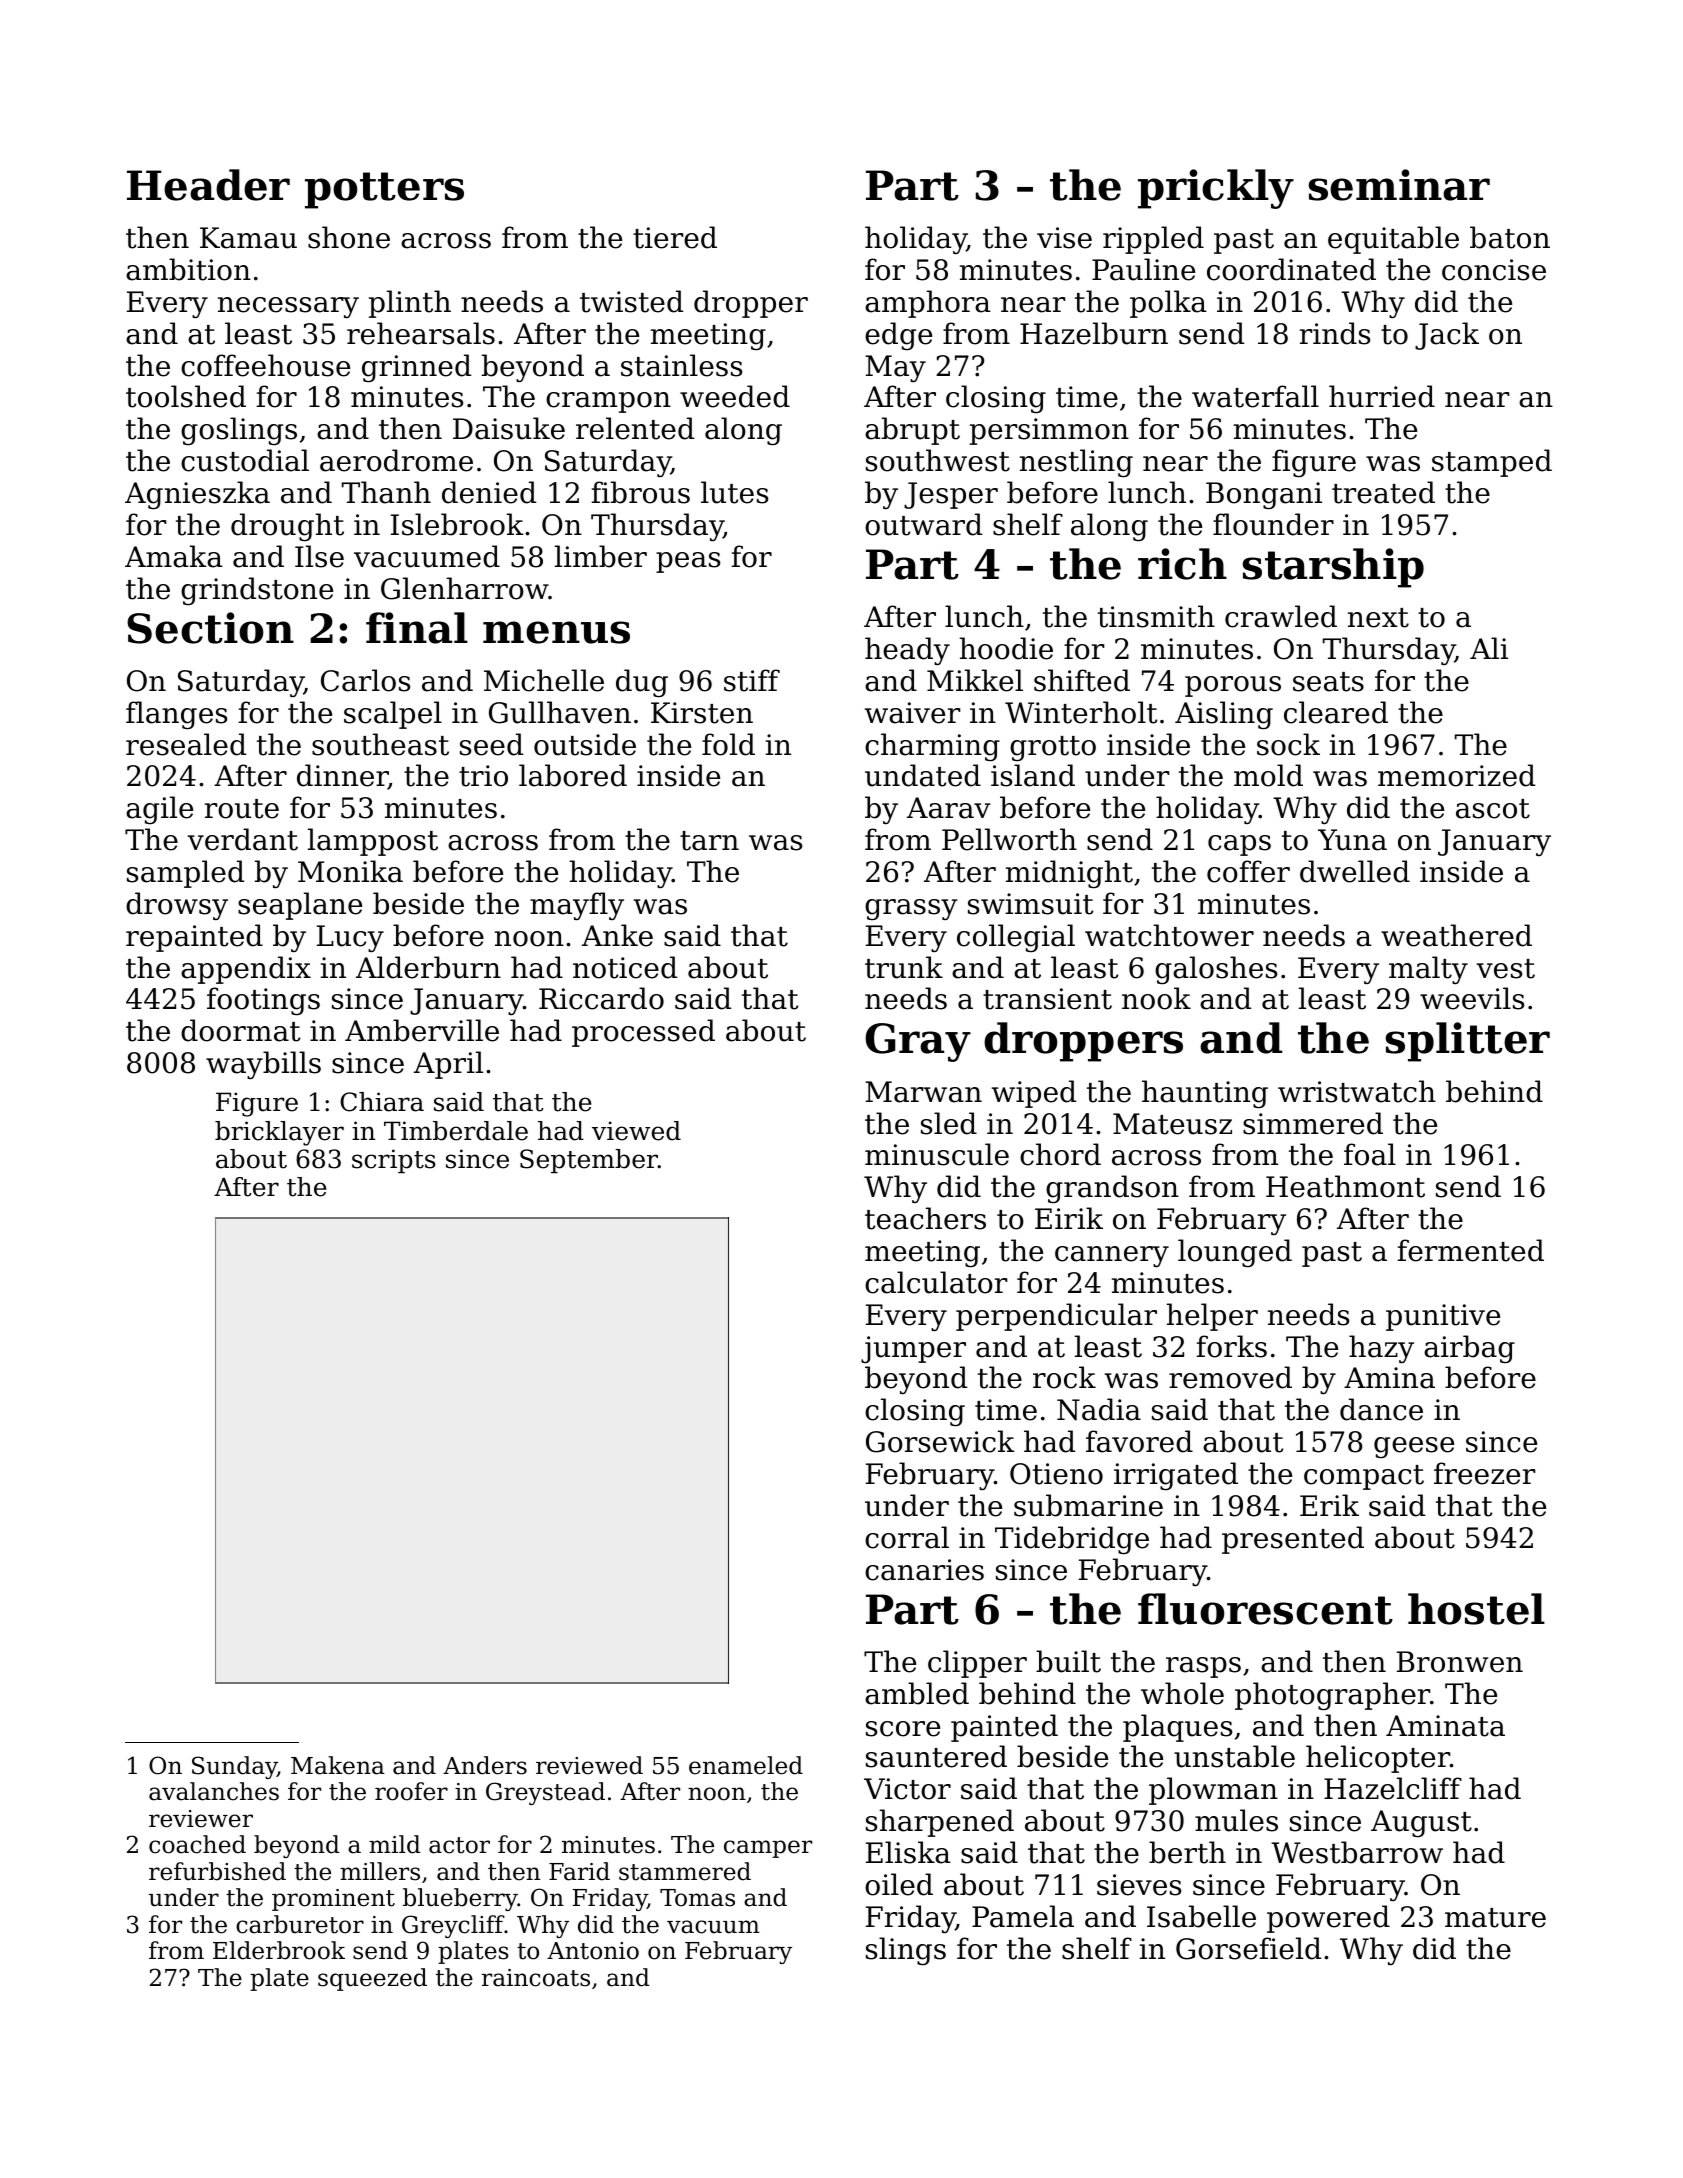 This document has width=1683, height=2178. What do you see at coordinates (1016, 938) in the document?
I see `collegial` at bounding box center [1016, 938].
